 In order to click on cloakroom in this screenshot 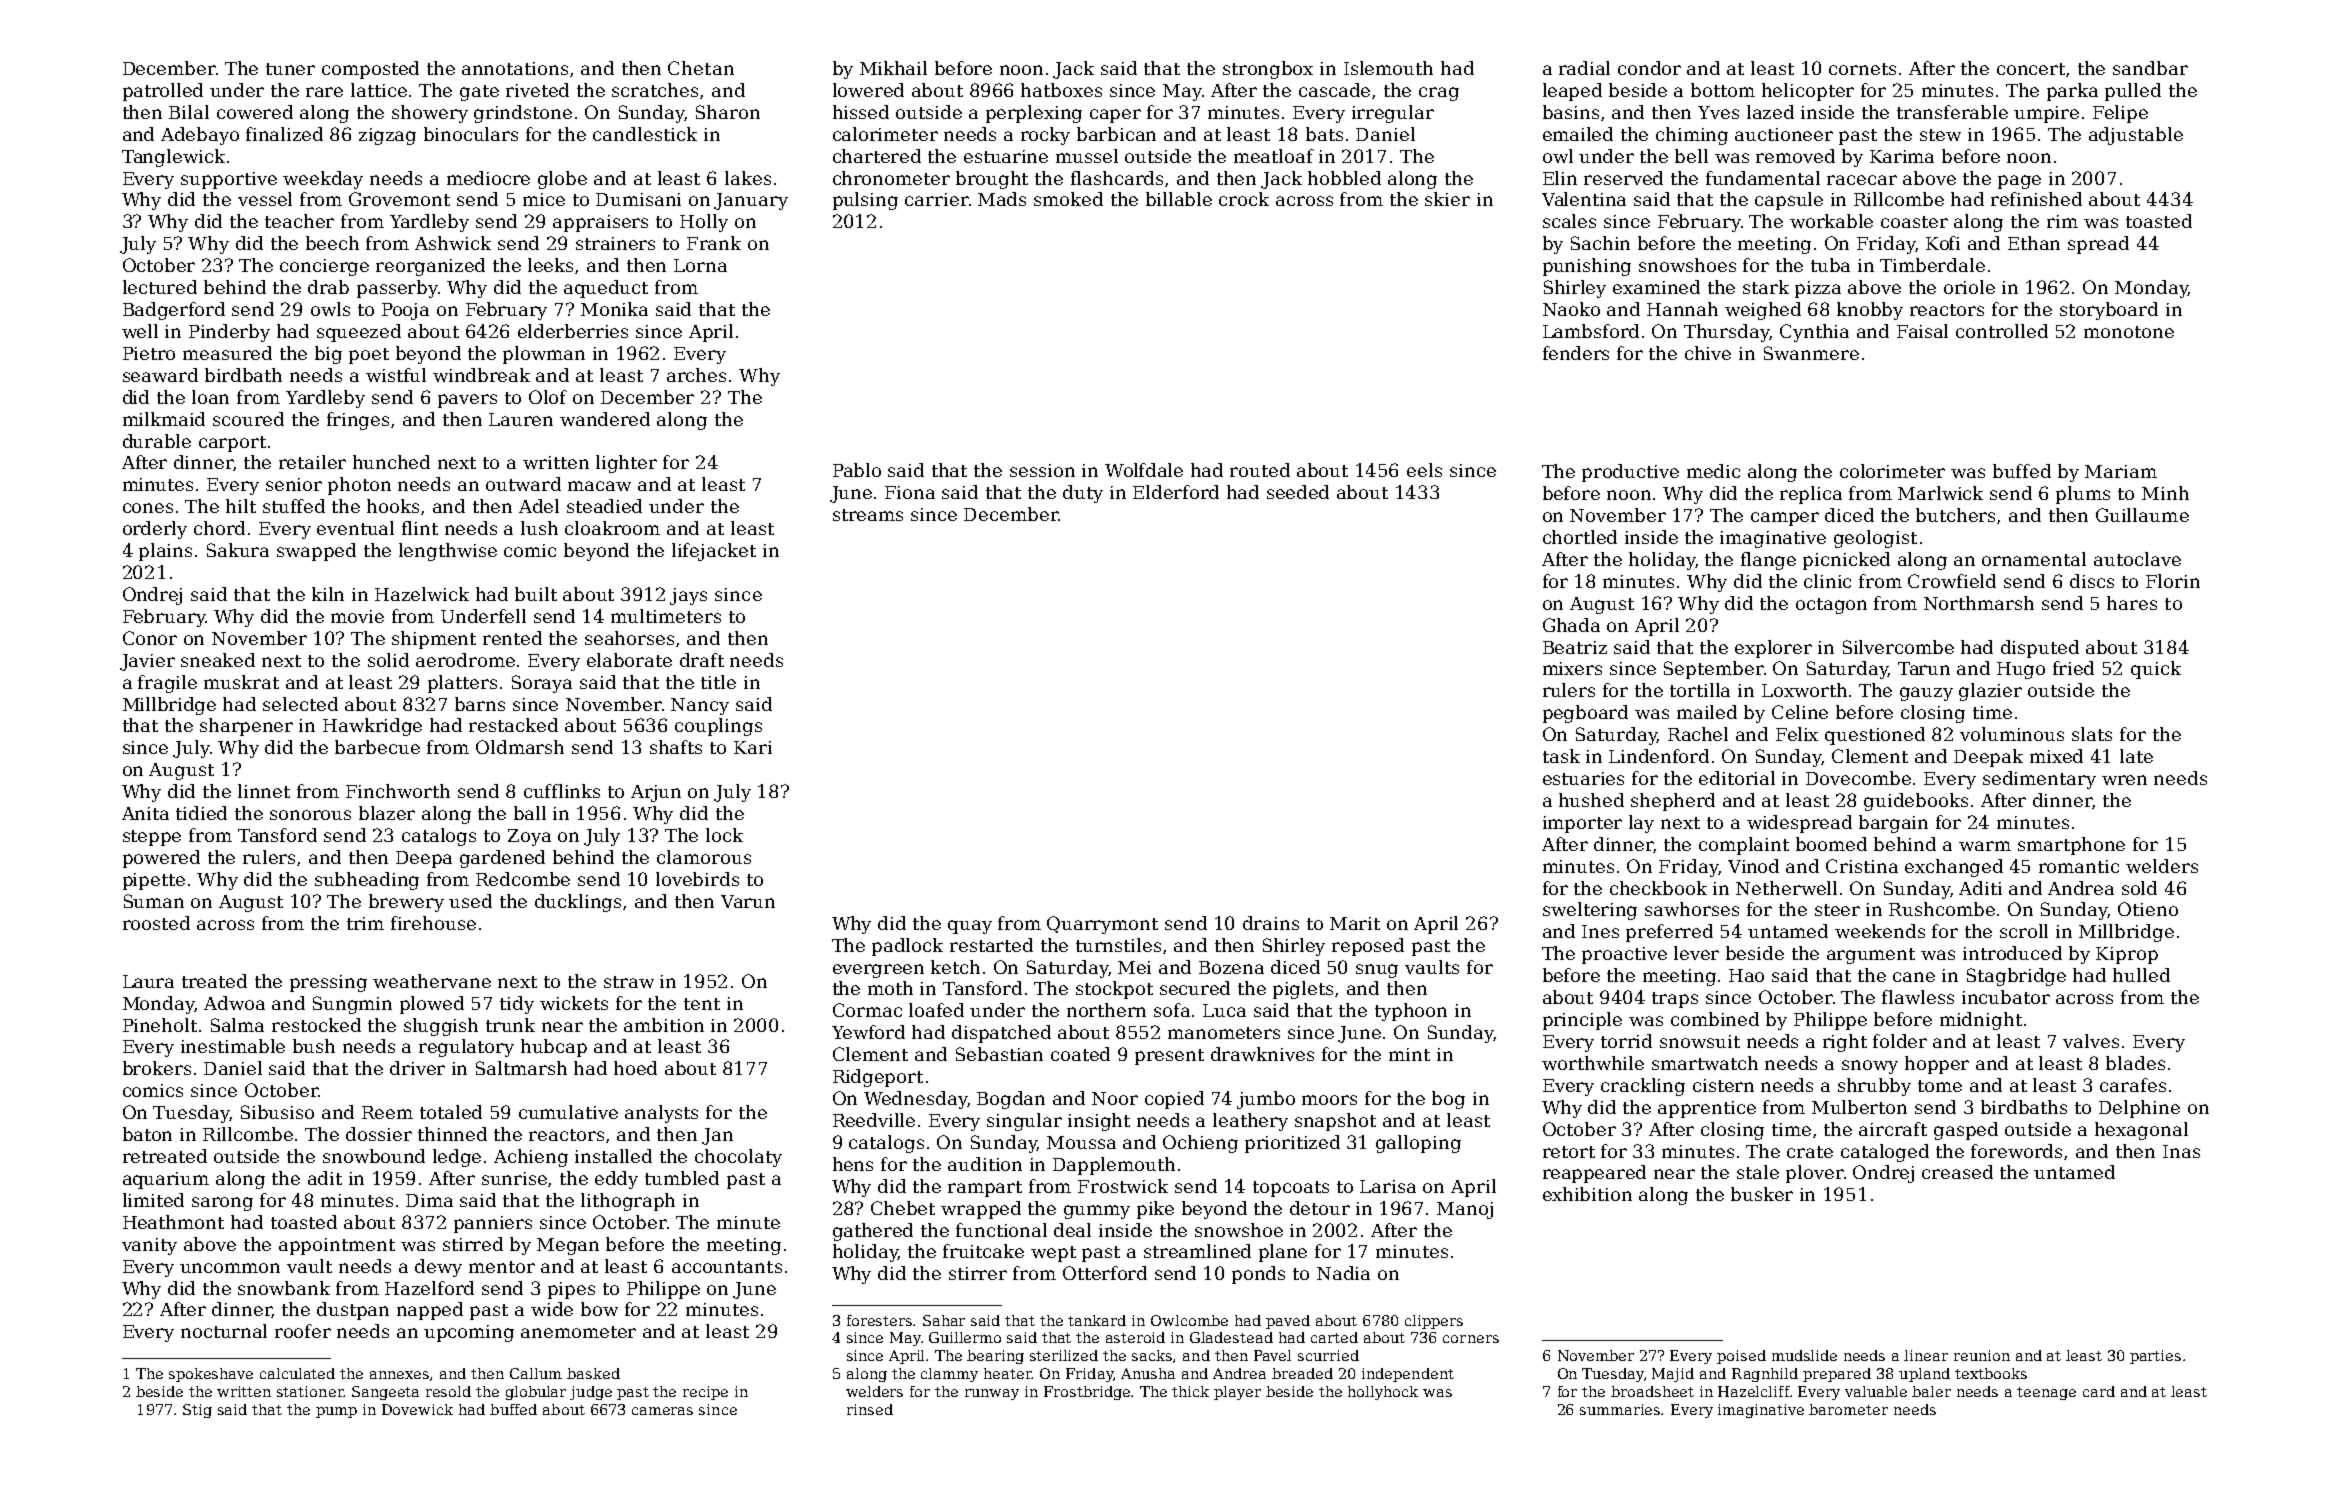, I will do `click(612, 528)`.
